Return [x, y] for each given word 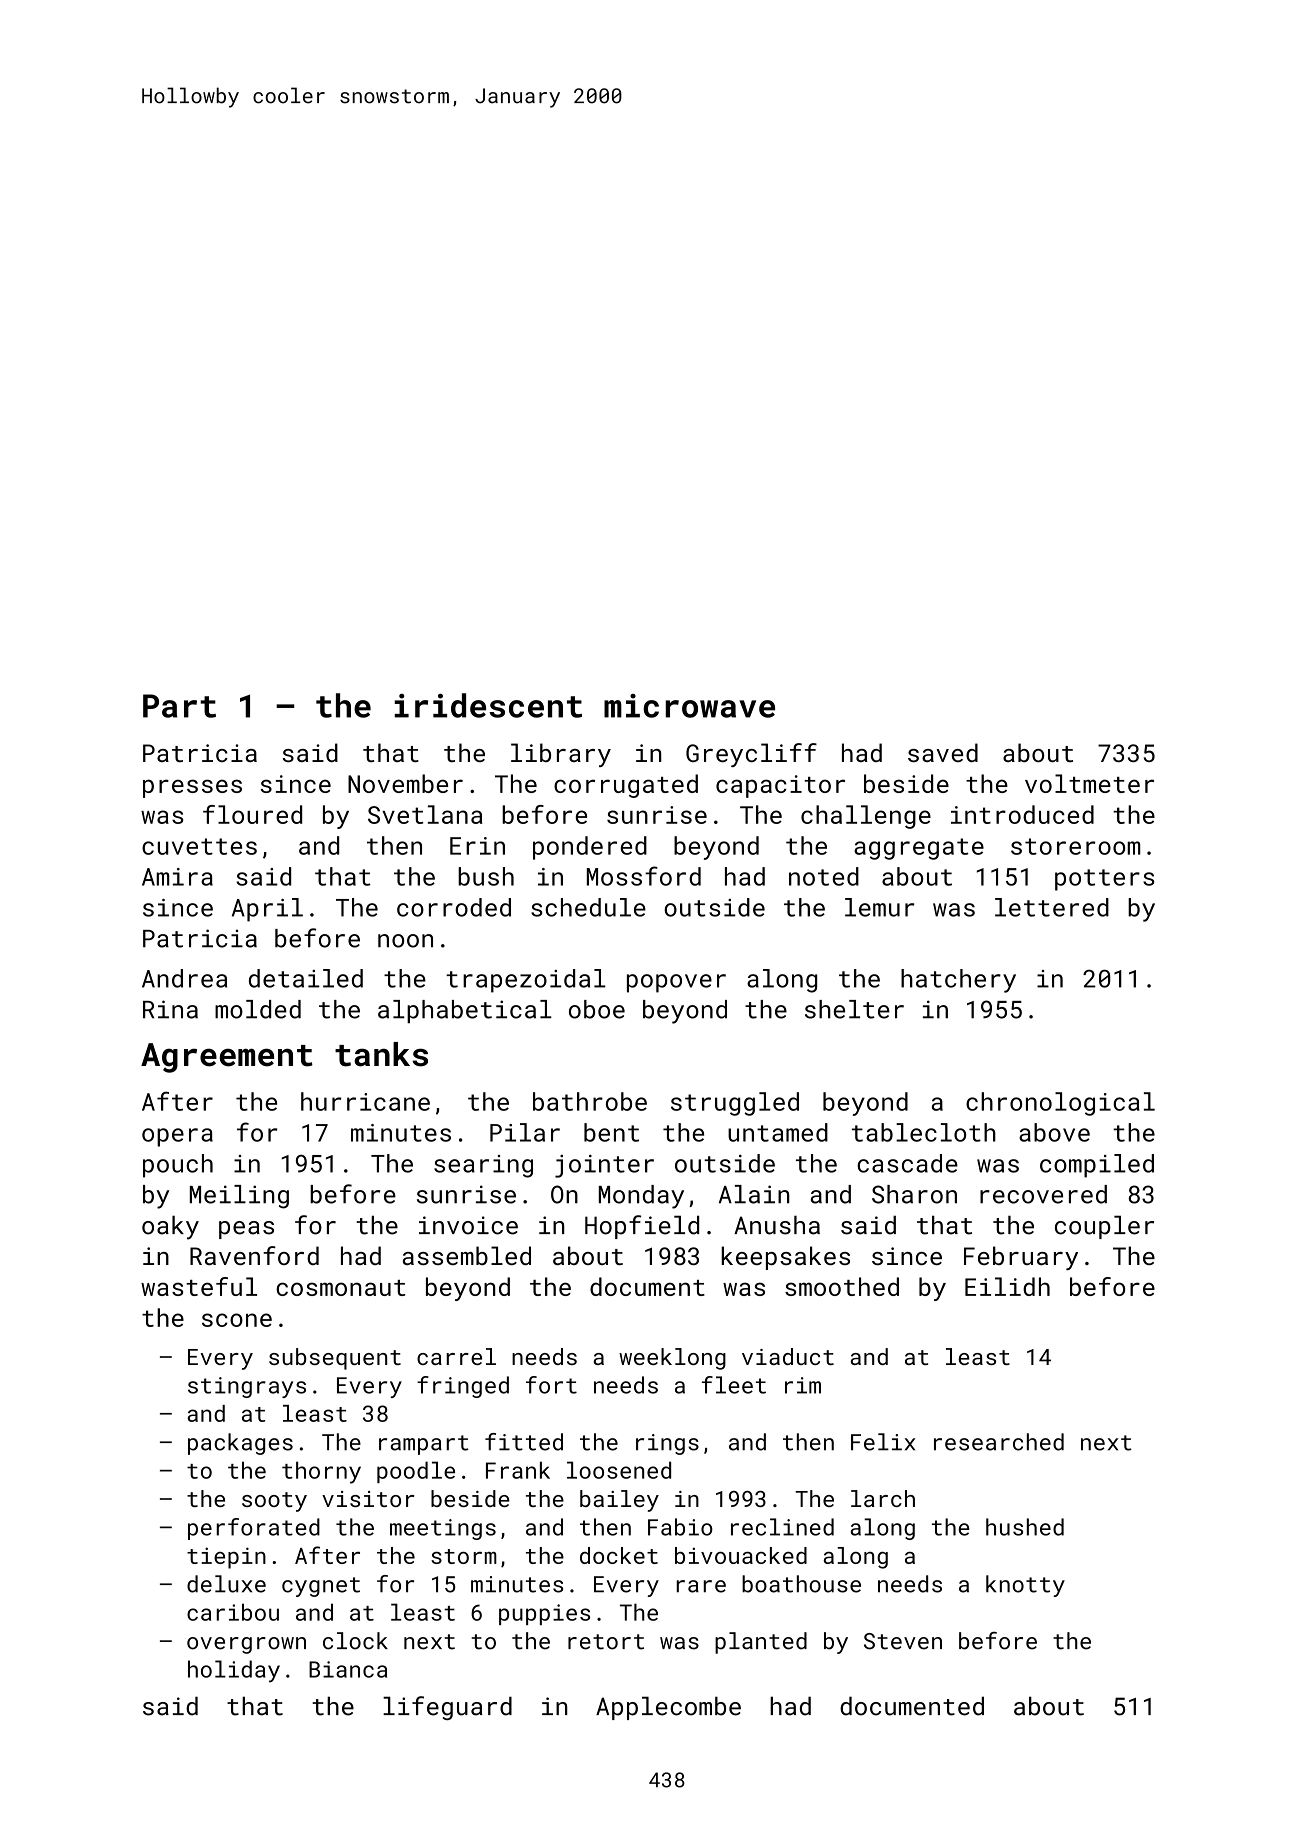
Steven [903, 1641]
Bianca [348, 1669]
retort [606, 1642]
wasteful [199, 1286]
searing [483, 1166]
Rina [170, 1009]
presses [192, 788]
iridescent [488, 705]
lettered [1052, 907]
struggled [735, 1104]
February [1021, 1258]
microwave [689, 706]
